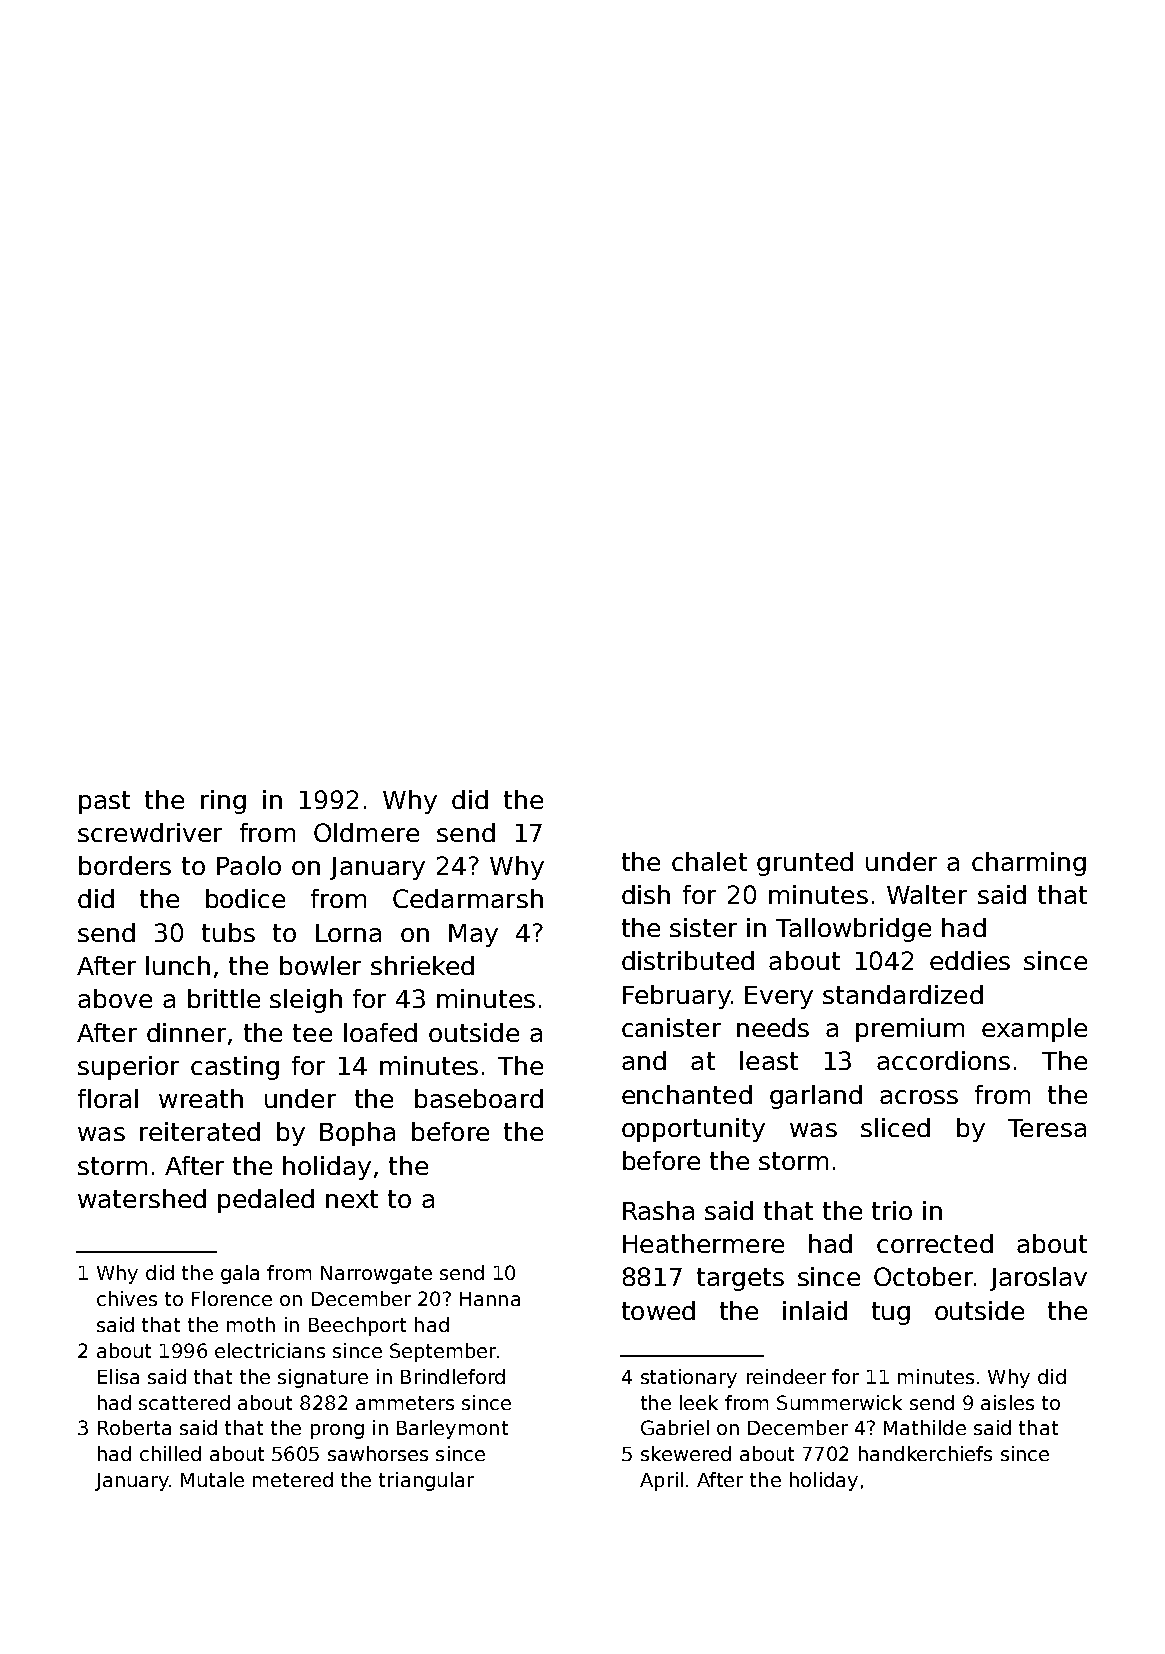 The height and width of the screenshot is (1654, 1165). Describe the element at coordinates (118, 1376) in the screenshot. I see `Elisa` at that location.
